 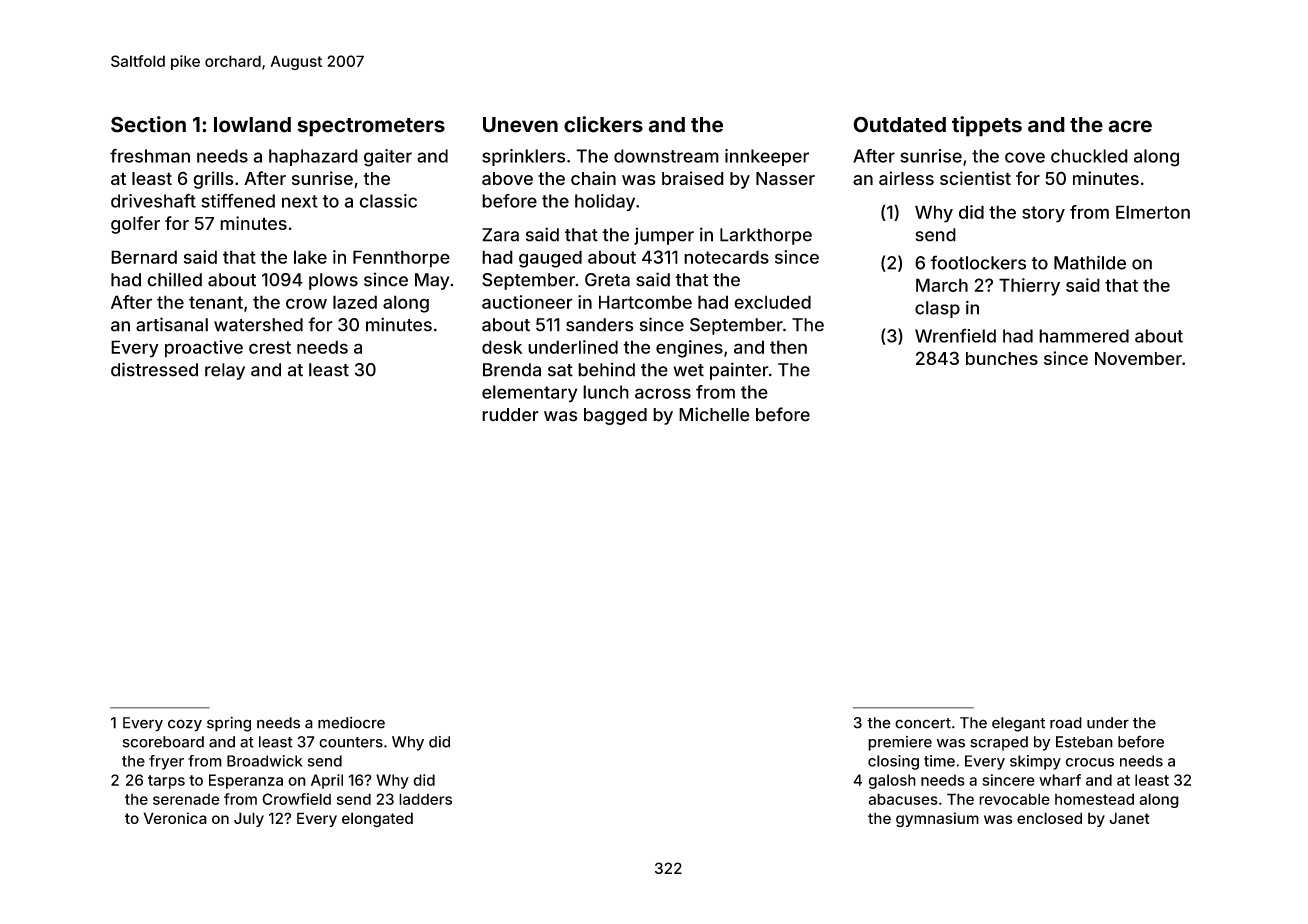 What do you see at coordinates (599, 325) in the screenshot?
I see `sanders` at bounding box center [599, 325].
